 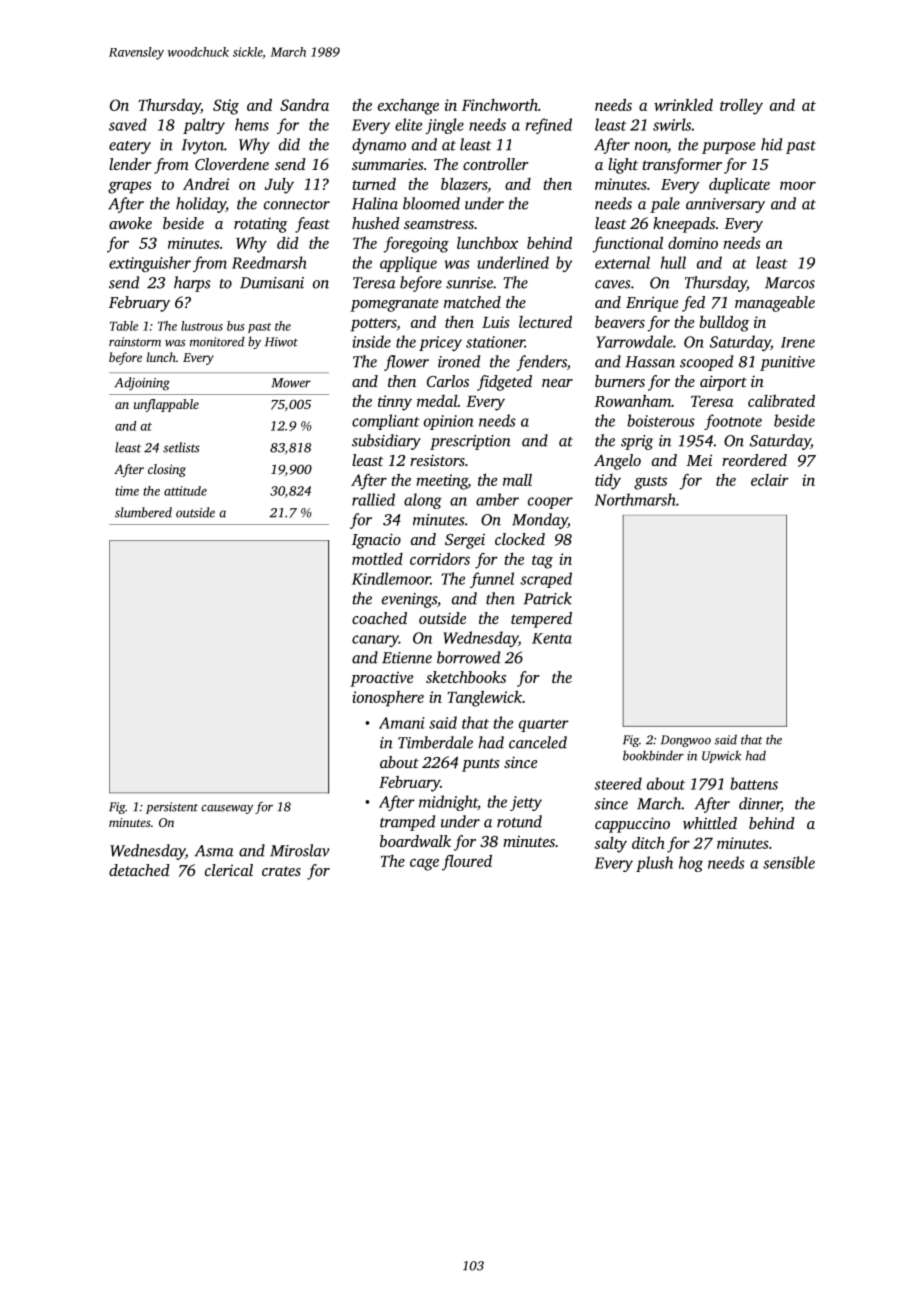 I want to click on slumbered, so click(x=143, y=512).
